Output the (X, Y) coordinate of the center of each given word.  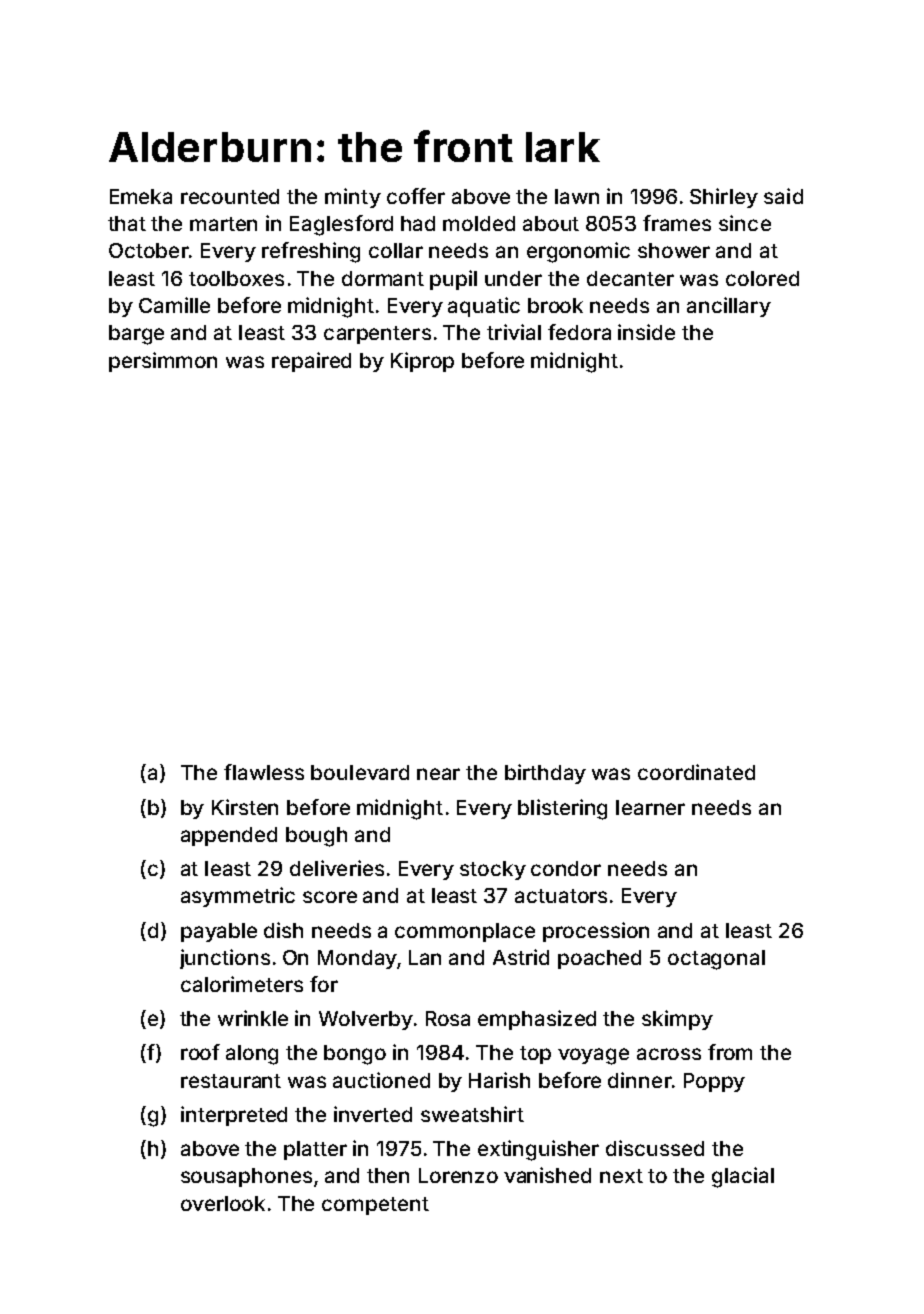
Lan (425, 957)
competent (375, 1206)
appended (229, 836)
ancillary (729, 307)
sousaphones (246, 1177)
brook (555, 305)
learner (650, 807)
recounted (230, 196)
